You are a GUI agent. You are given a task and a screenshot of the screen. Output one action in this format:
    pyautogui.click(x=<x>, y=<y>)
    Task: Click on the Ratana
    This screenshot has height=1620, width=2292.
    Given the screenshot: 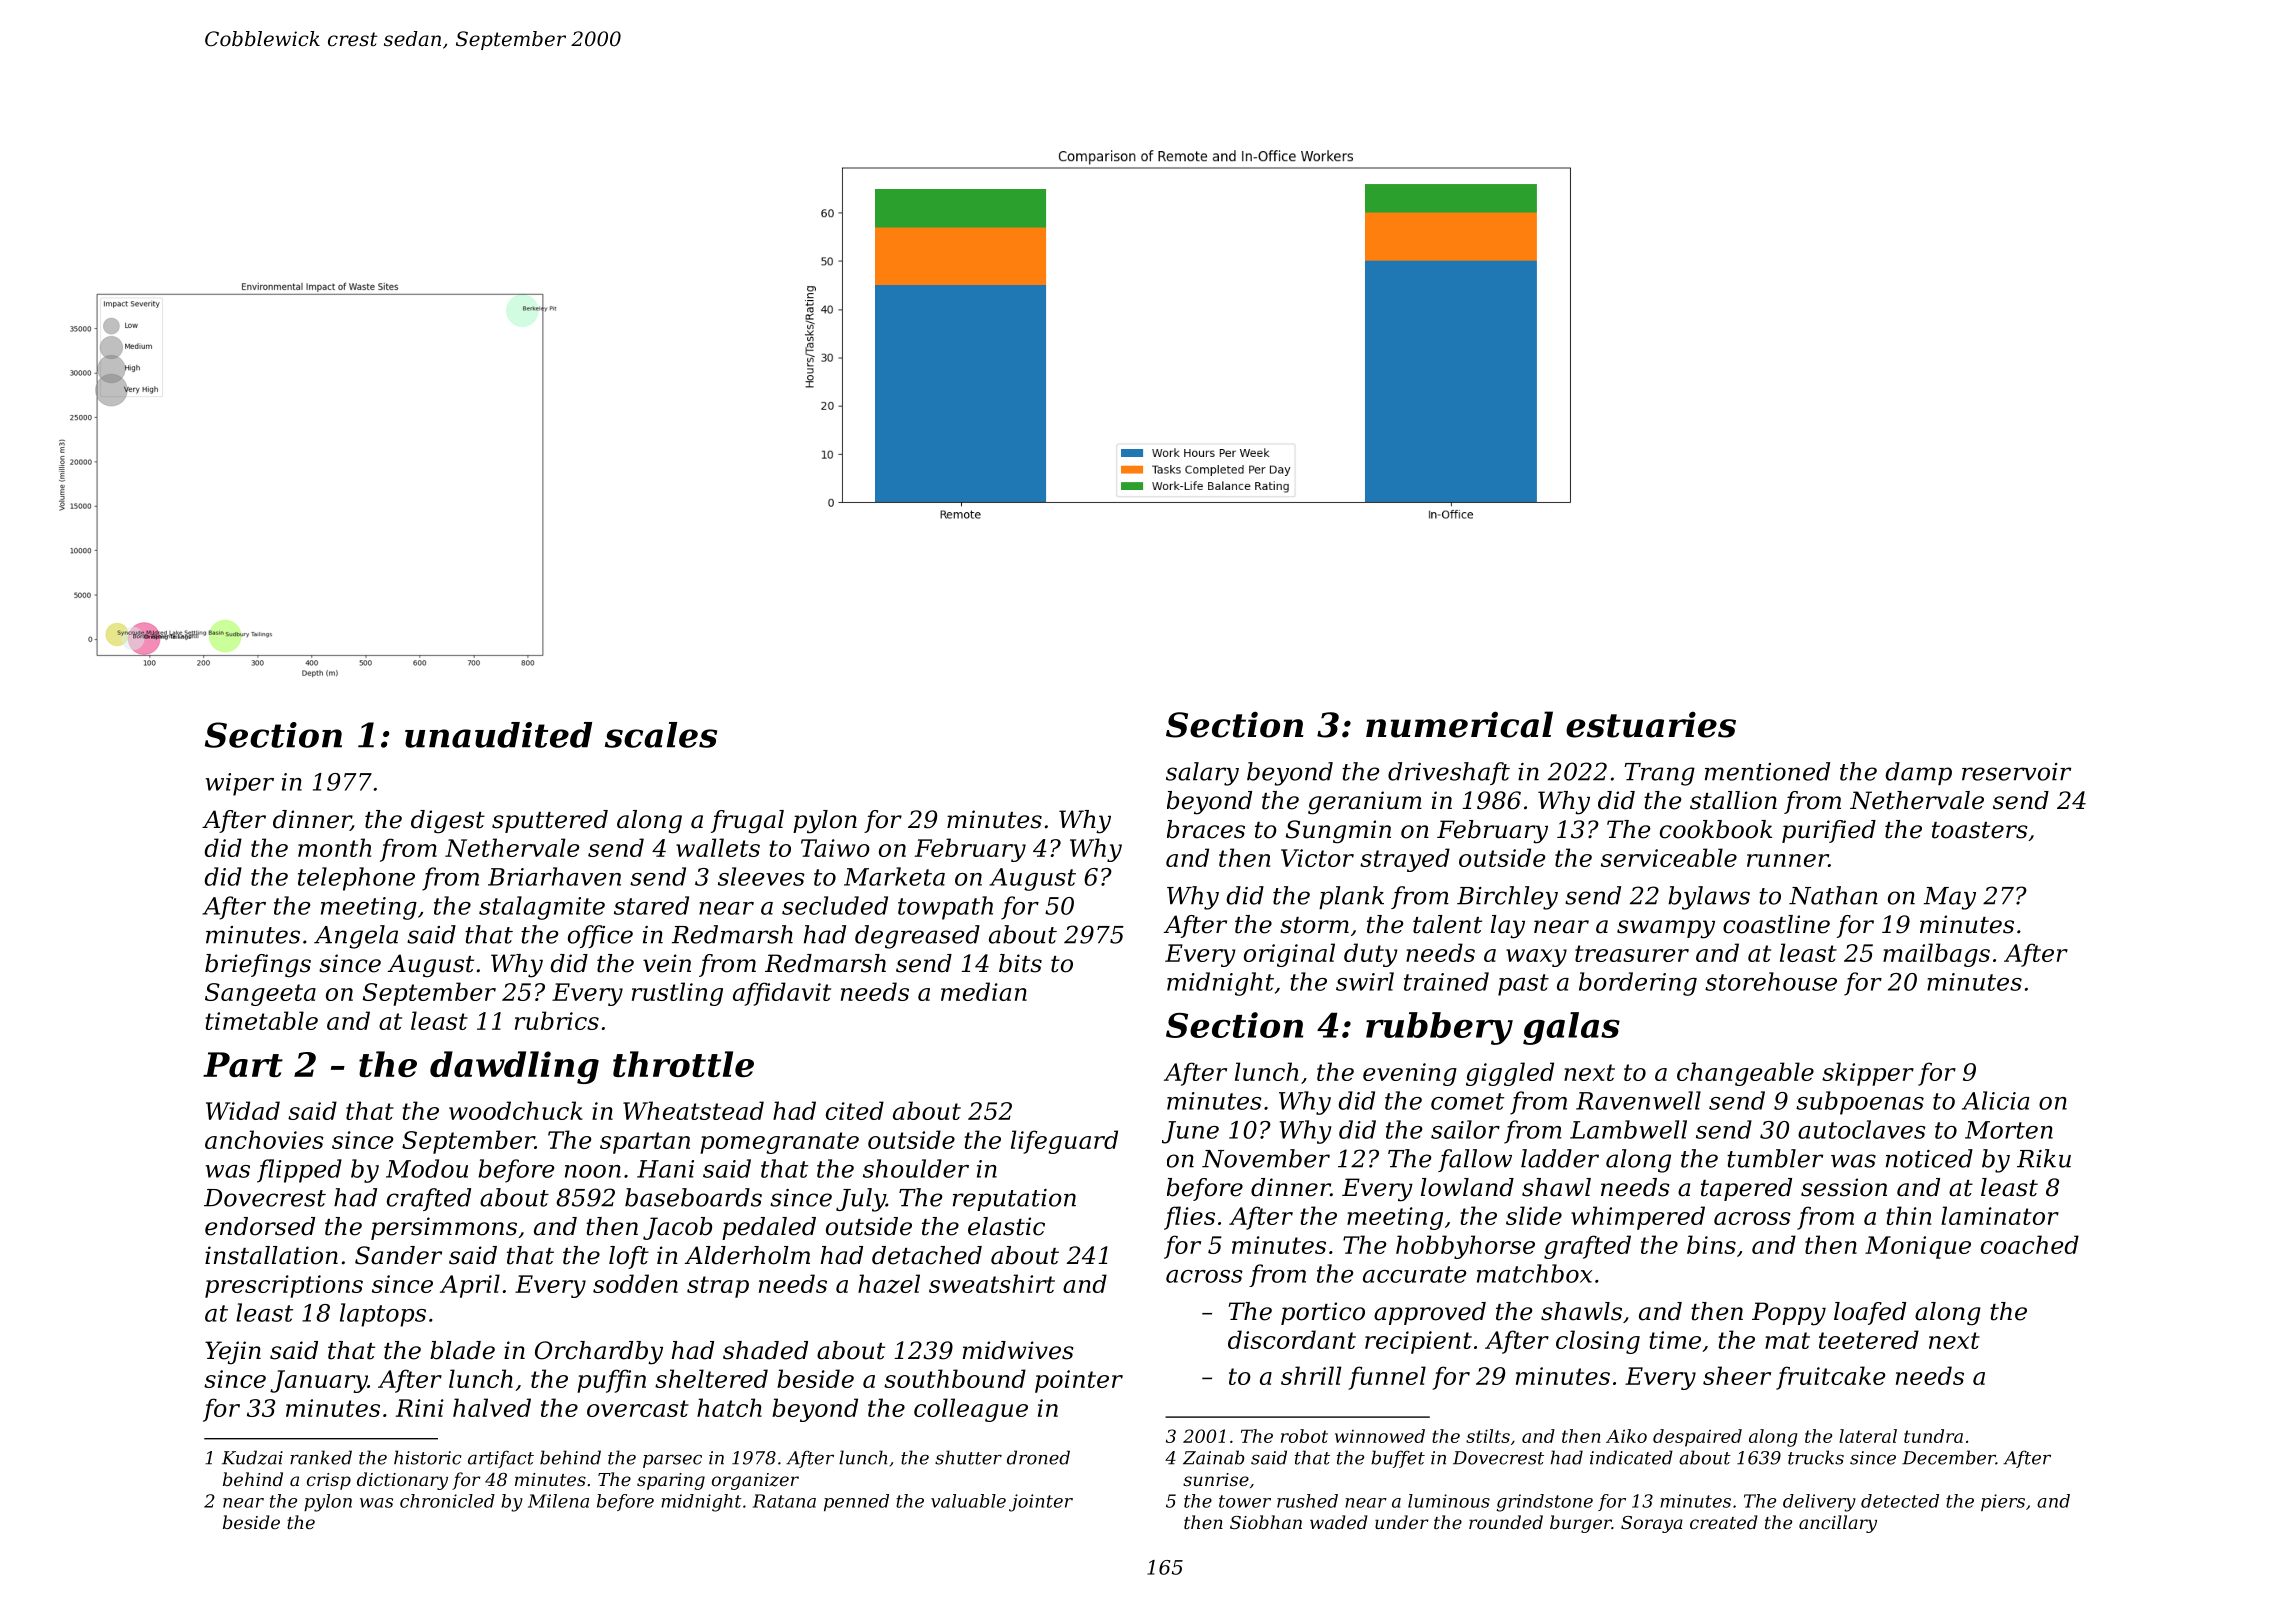 What is the action you would take?
    pyautogui.click(x=784, y=1501)
